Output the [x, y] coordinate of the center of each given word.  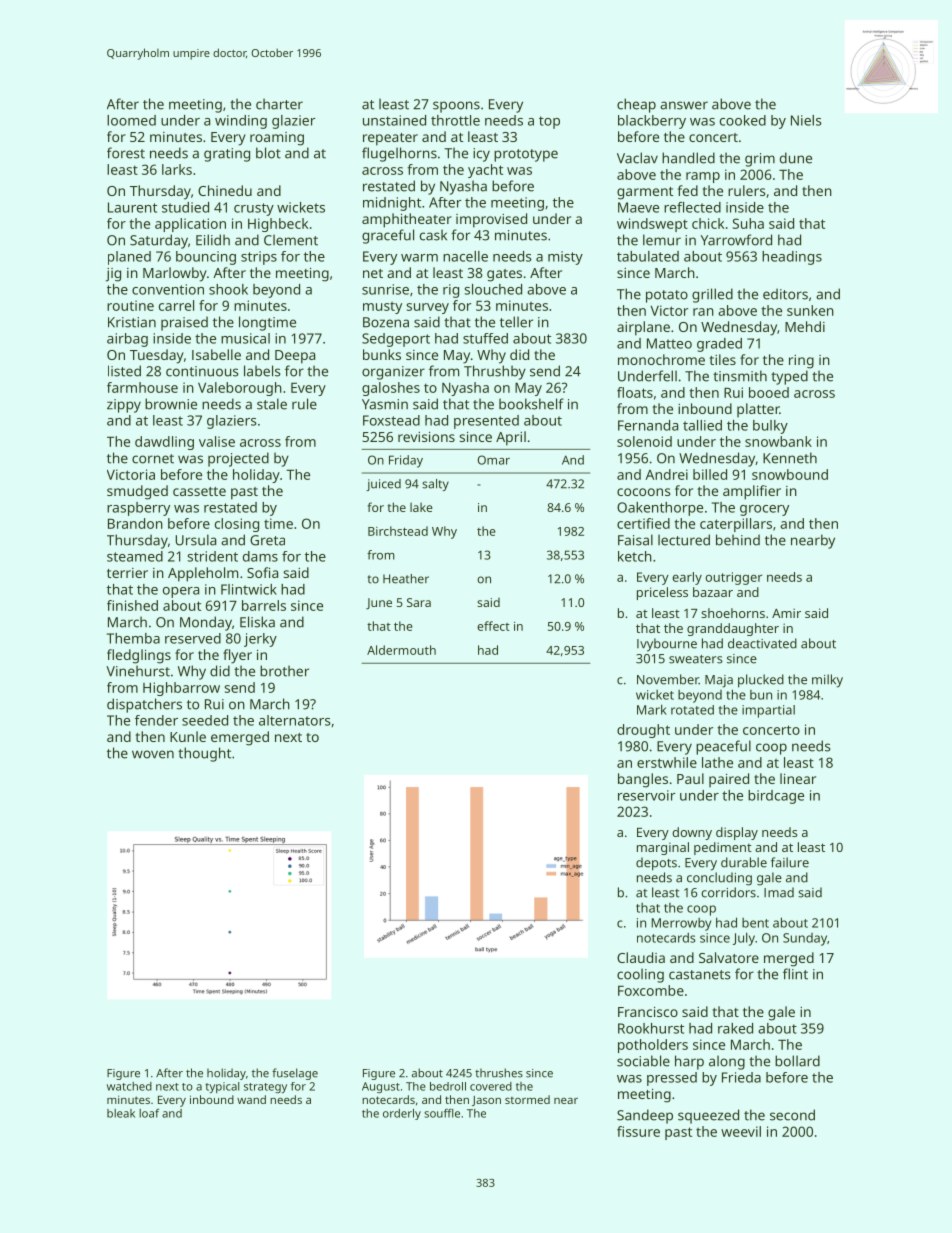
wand [251, 1099]
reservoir [646, 795]
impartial [768, 711]
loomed [131, 120]
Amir [786, 613]
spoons [456, 107]
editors [785, 294]
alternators [295, 720]
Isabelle [216, 354]
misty [565, 258]
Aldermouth [401, 650]
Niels [806, 120]
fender [156, 720]
